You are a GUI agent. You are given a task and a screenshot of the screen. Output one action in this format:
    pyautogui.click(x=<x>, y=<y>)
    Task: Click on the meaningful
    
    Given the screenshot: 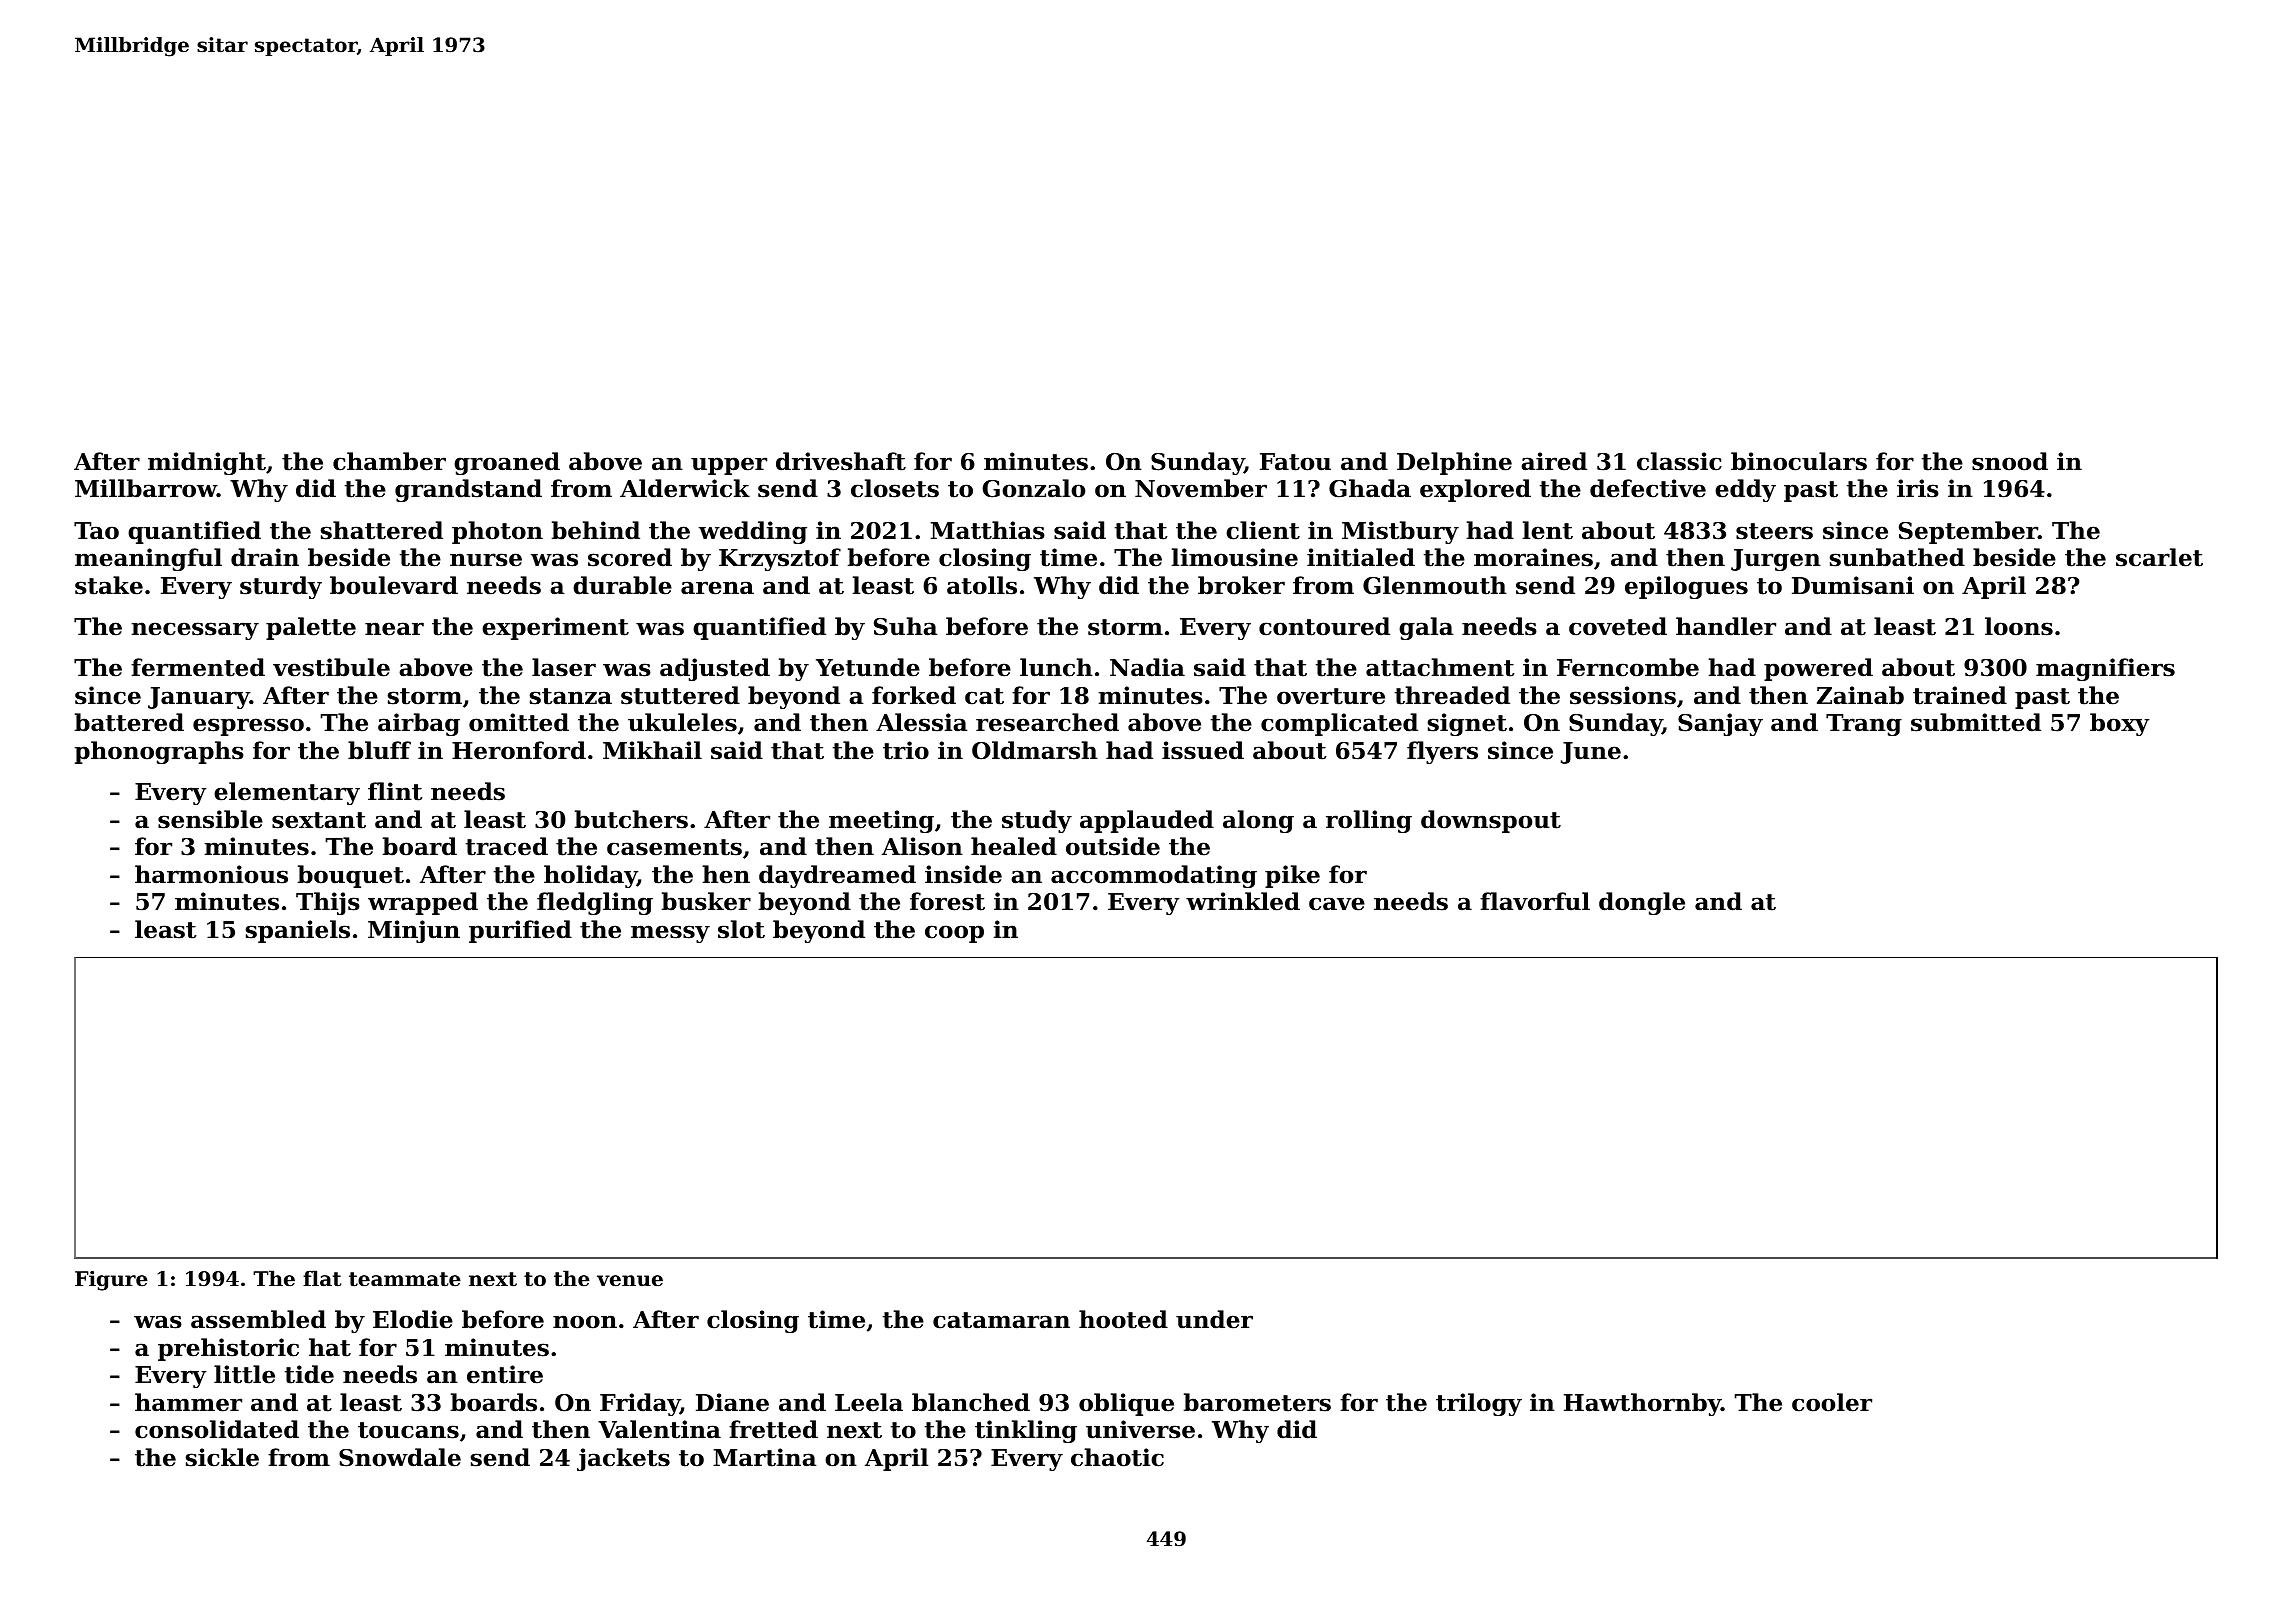 What is the action you would take?
    pyautogui.click(x=148, y=559)
